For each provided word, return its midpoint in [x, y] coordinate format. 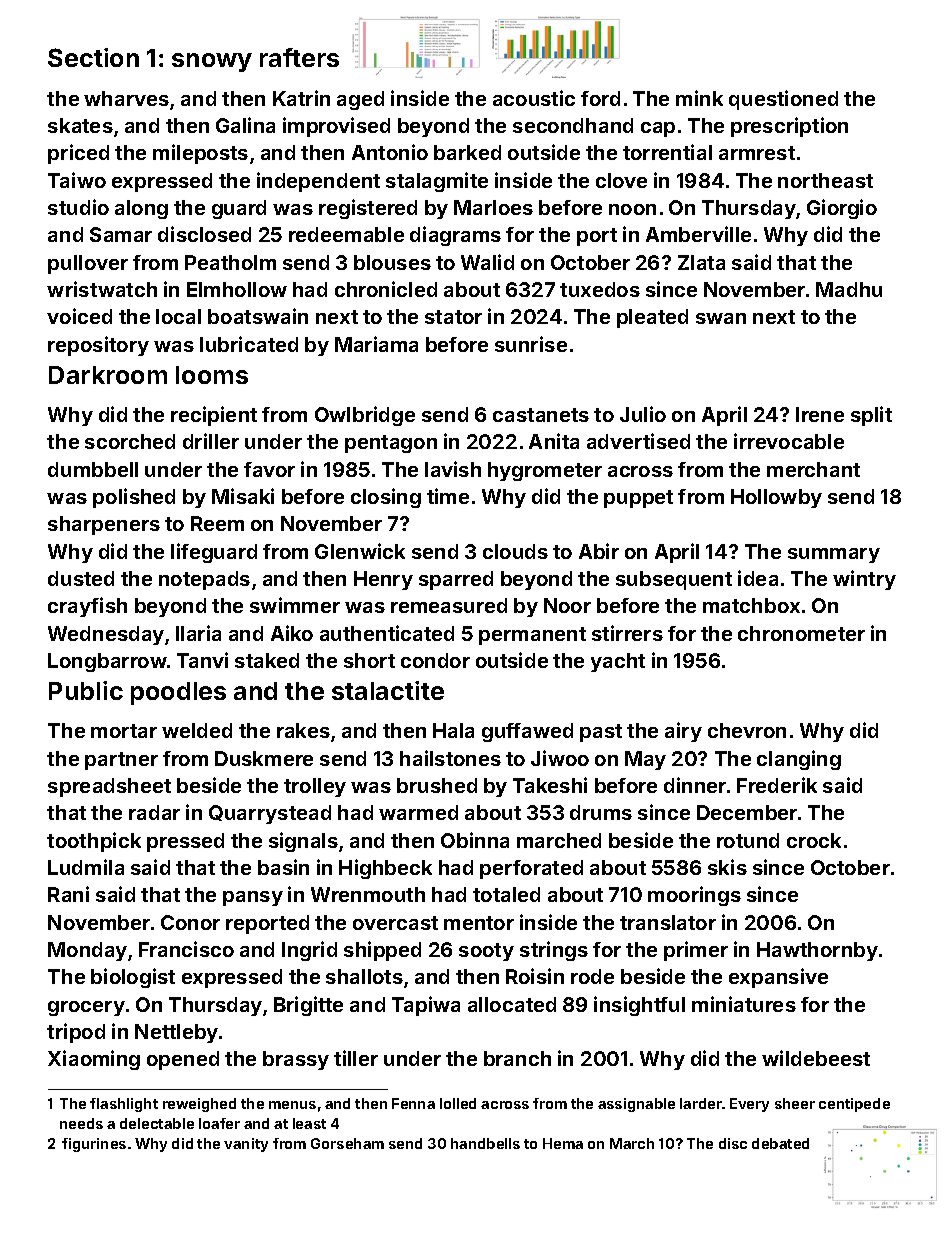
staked [267, 660]
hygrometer [545, 471]
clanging [799, 760]
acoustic [534, 98]
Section [93, 57]
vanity [246, 1145]
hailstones [450, 758]
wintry [864, 580]
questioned [783, 100]
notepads [204, 580]
